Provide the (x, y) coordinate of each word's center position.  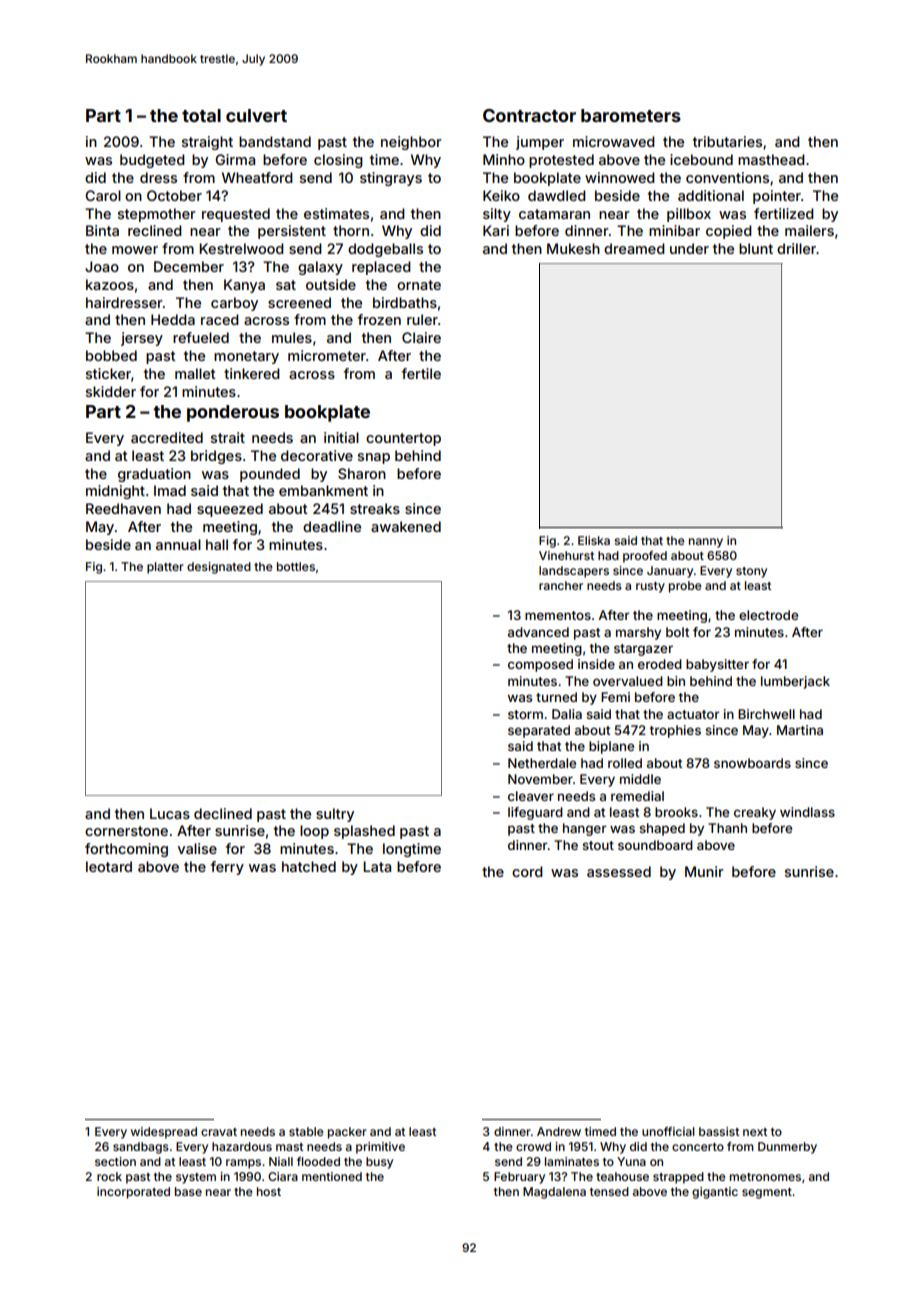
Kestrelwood (241, 248)
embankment (323, 490)
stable (306, 1131)
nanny (706, 543)
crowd (533, 1146)
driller (796, 248)
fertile (421, 373)
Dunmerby (787, 1148)
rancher (561, 585)
